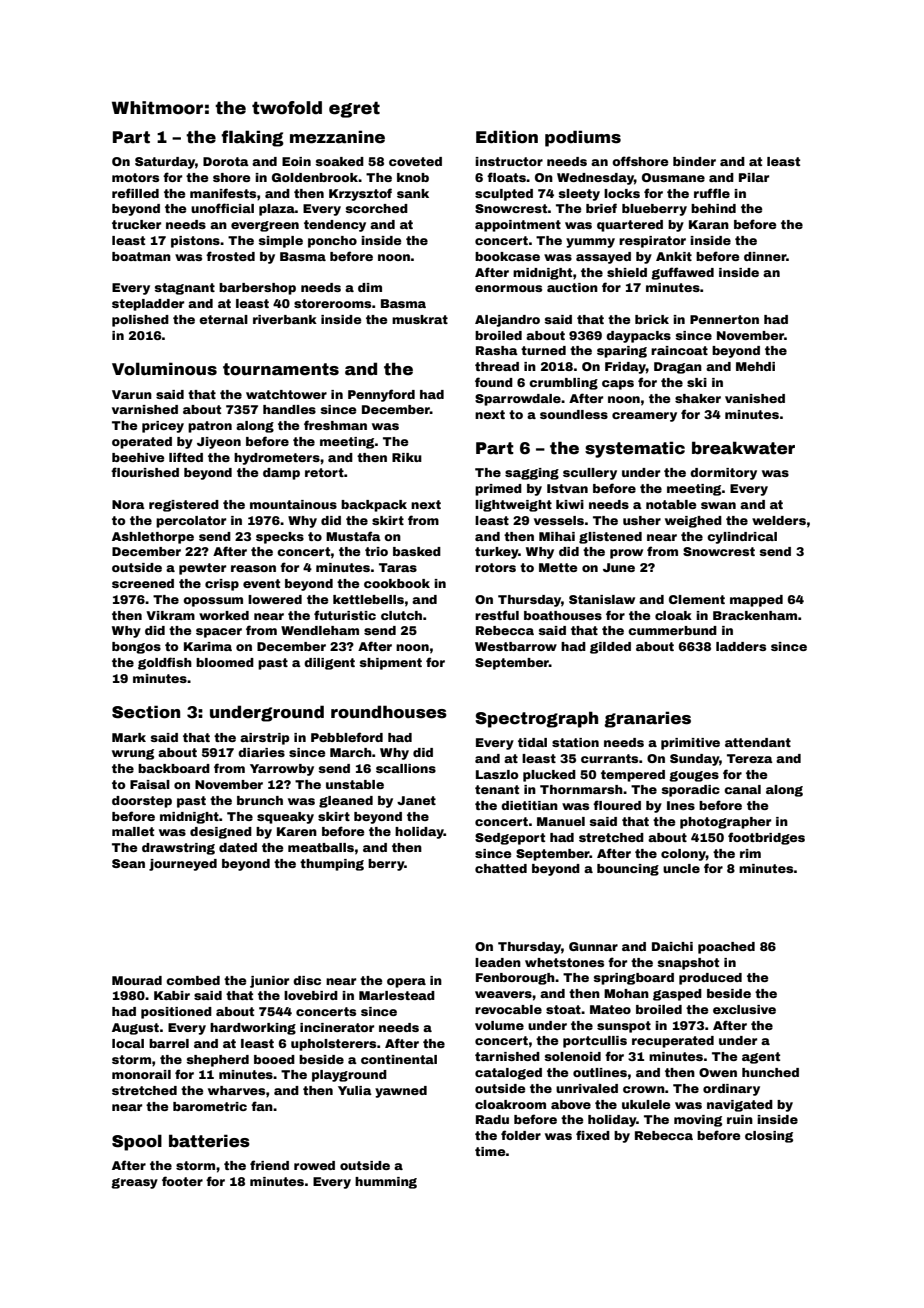  I want to click on chatted, so click(501, 868).
